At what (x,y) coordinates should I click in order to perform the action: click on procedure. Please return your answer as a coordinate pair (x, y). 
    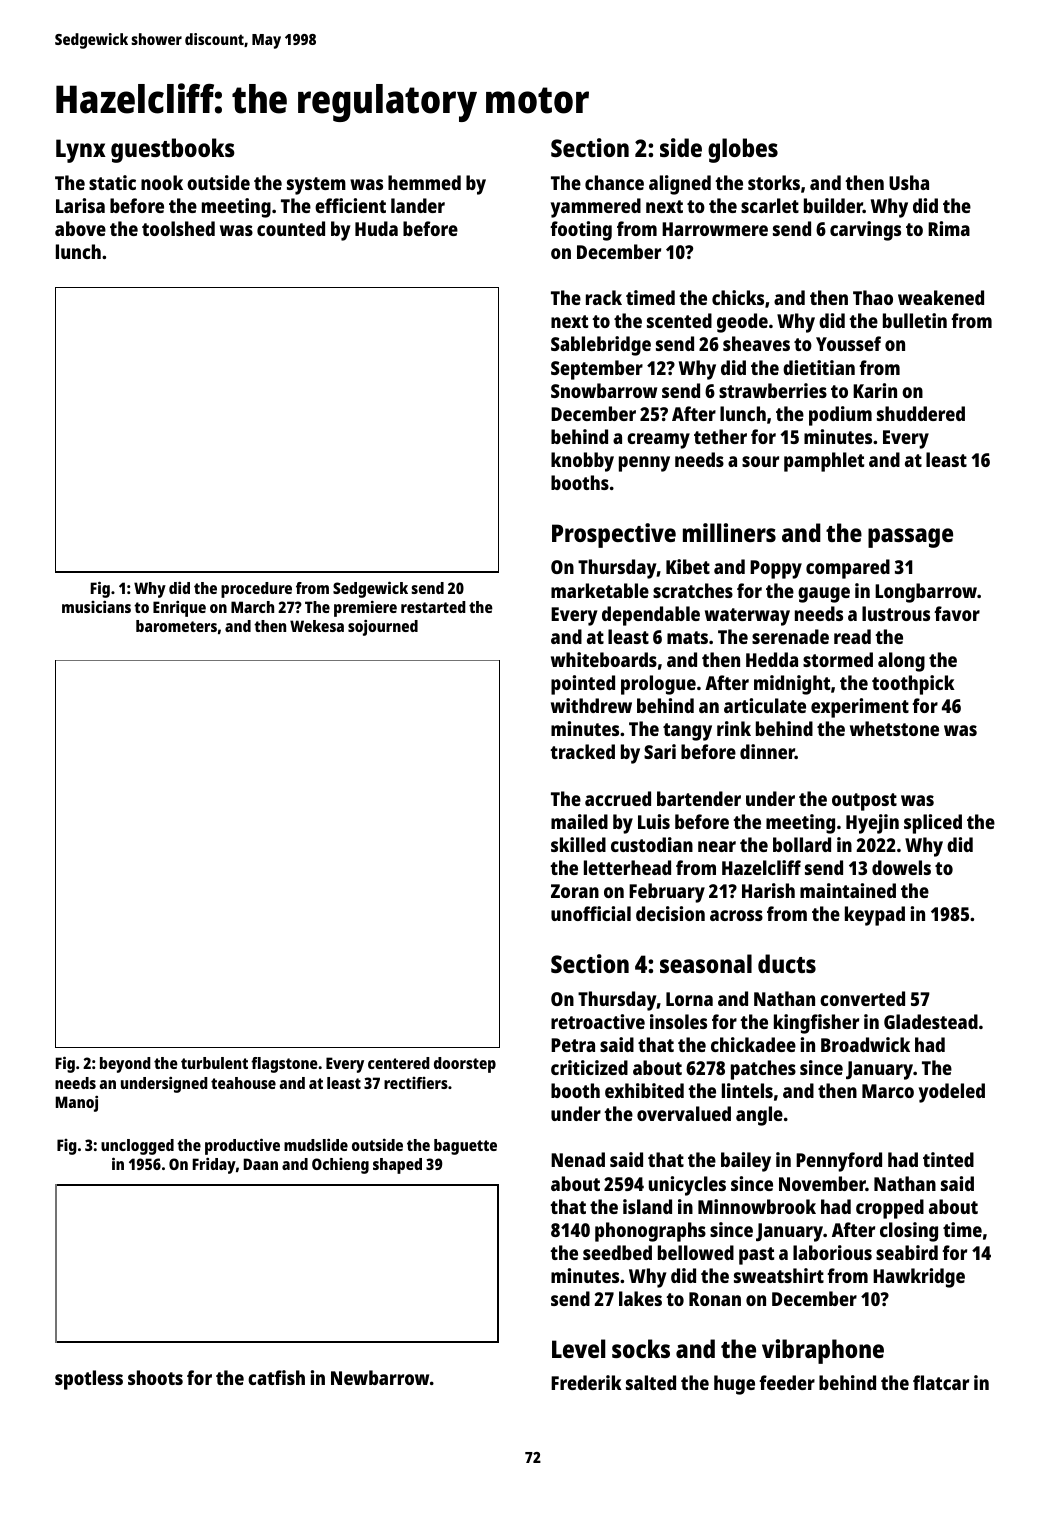
    Looking at the image, I should click on (256, 590).
